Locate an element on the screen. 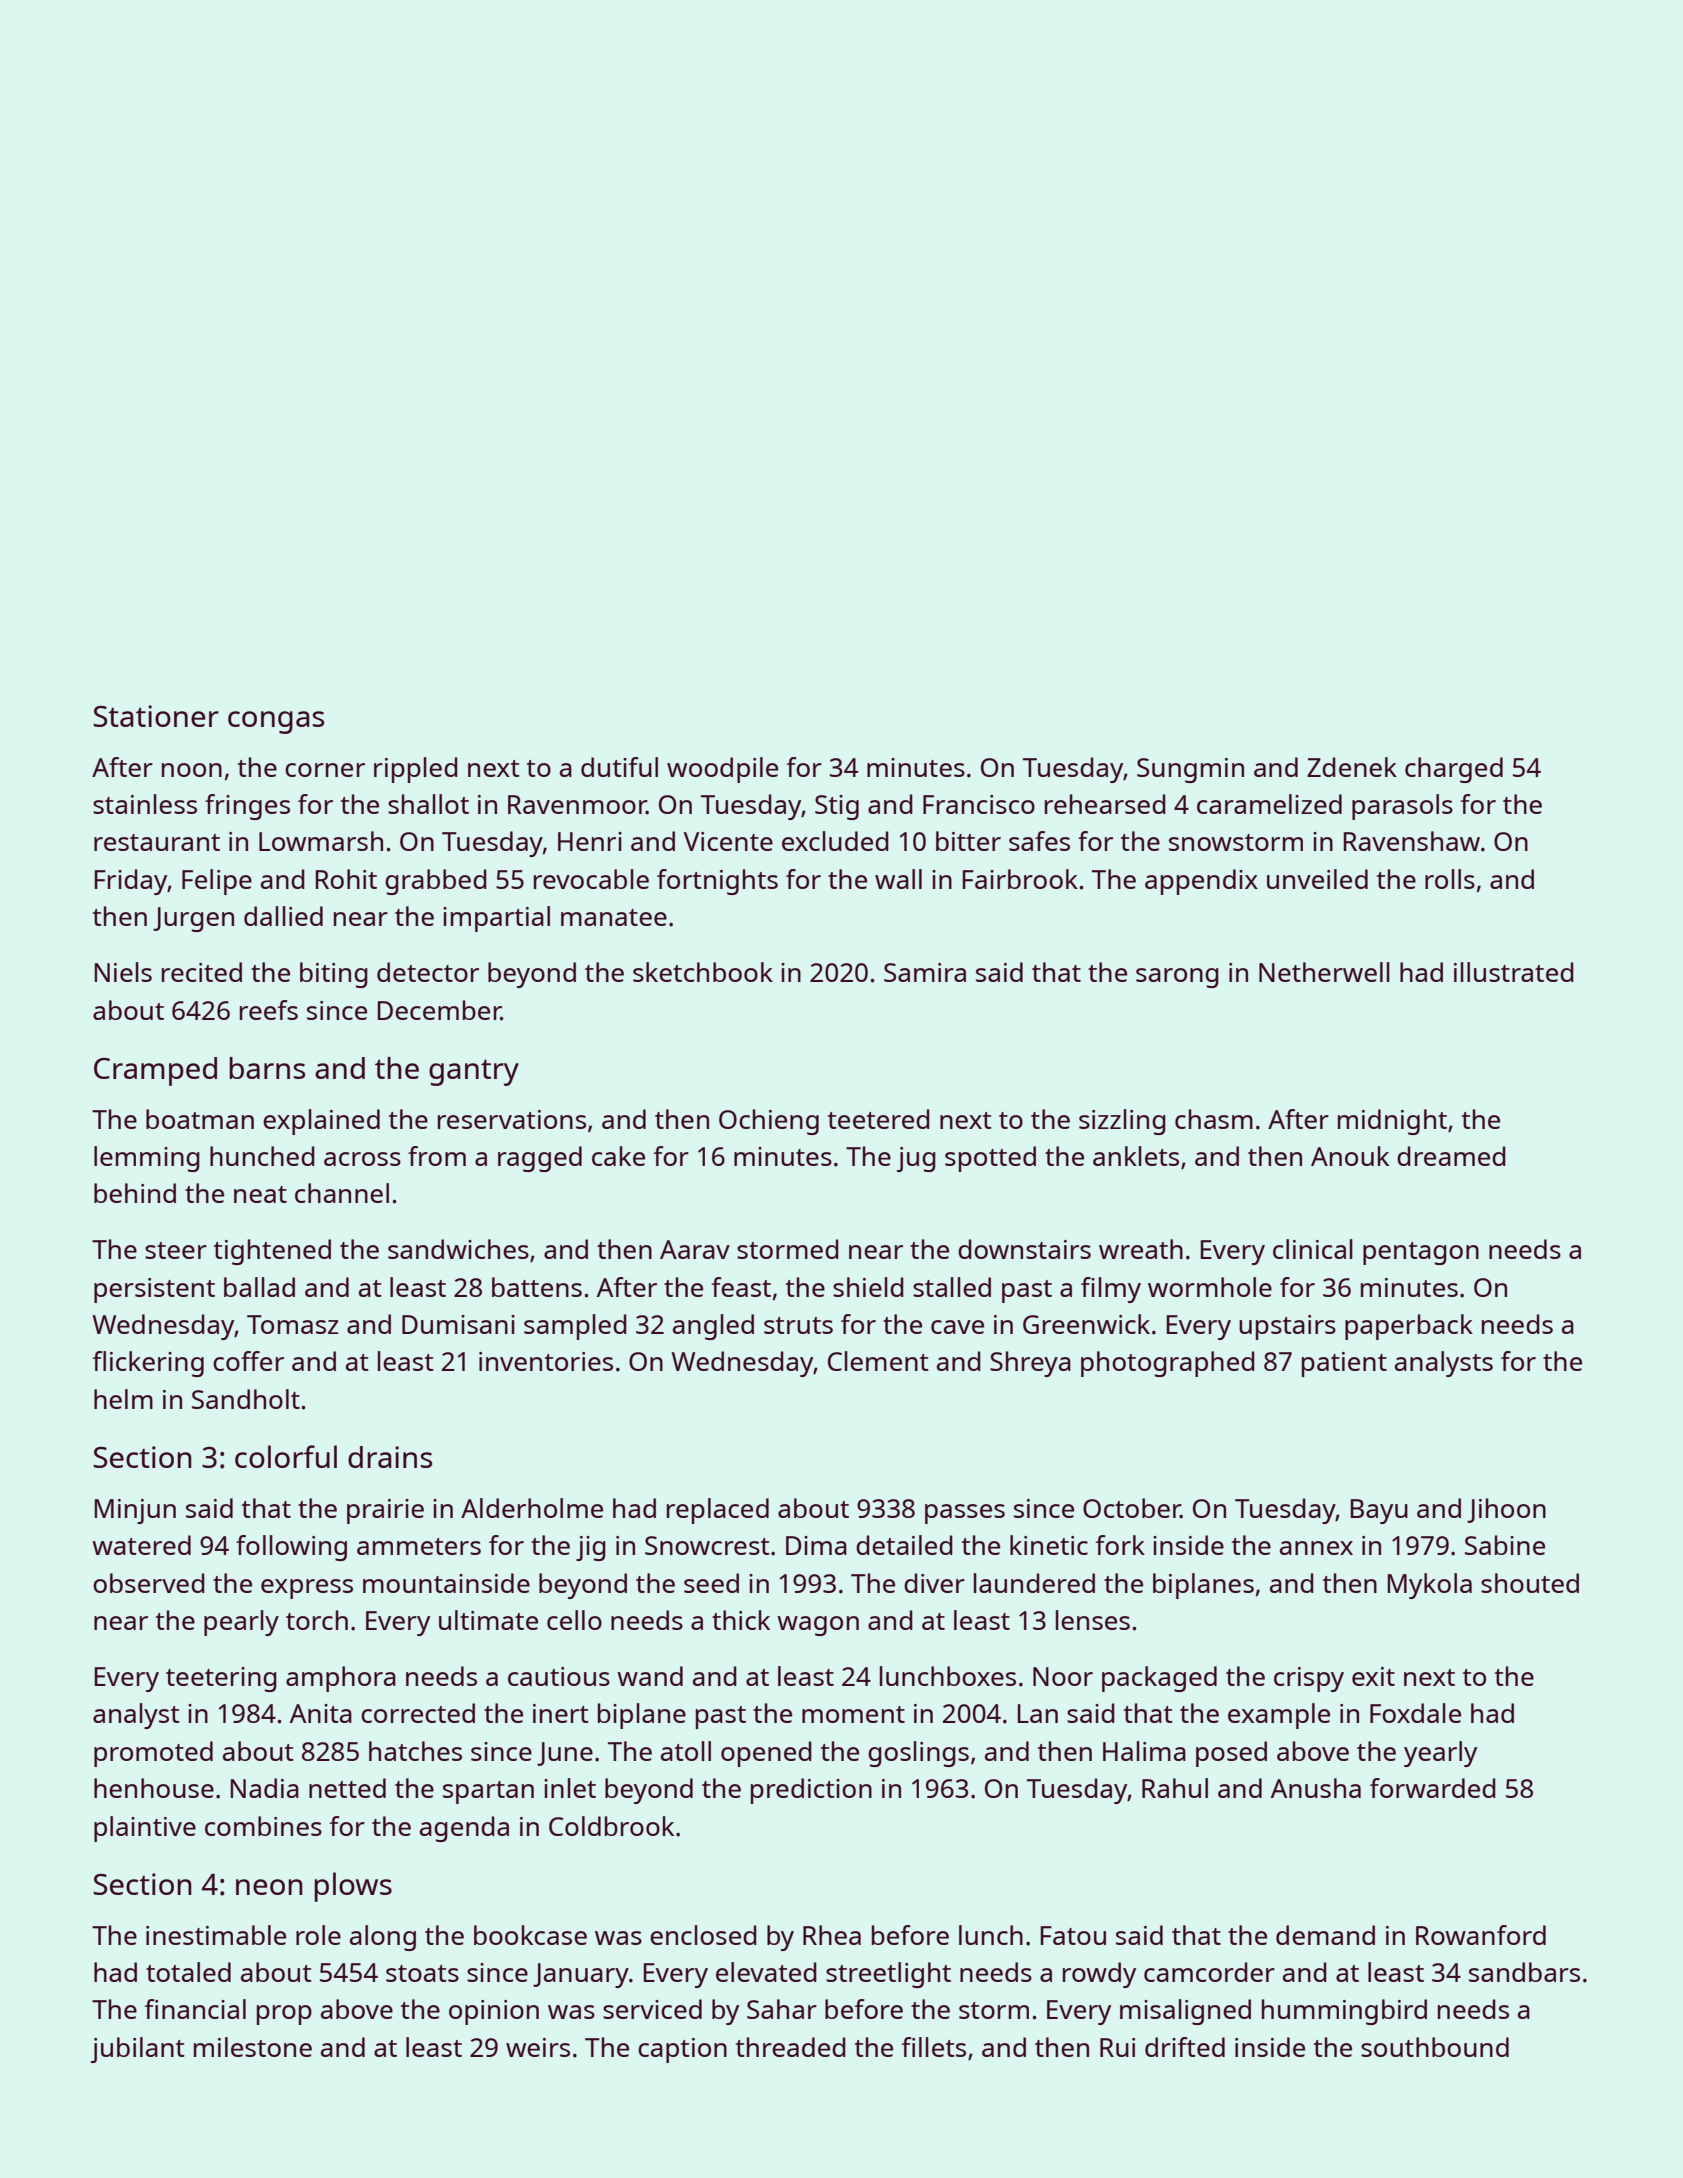 This screenshot has width=1683, height=2178. Bayu is located at coordinates (1379, 1511).
